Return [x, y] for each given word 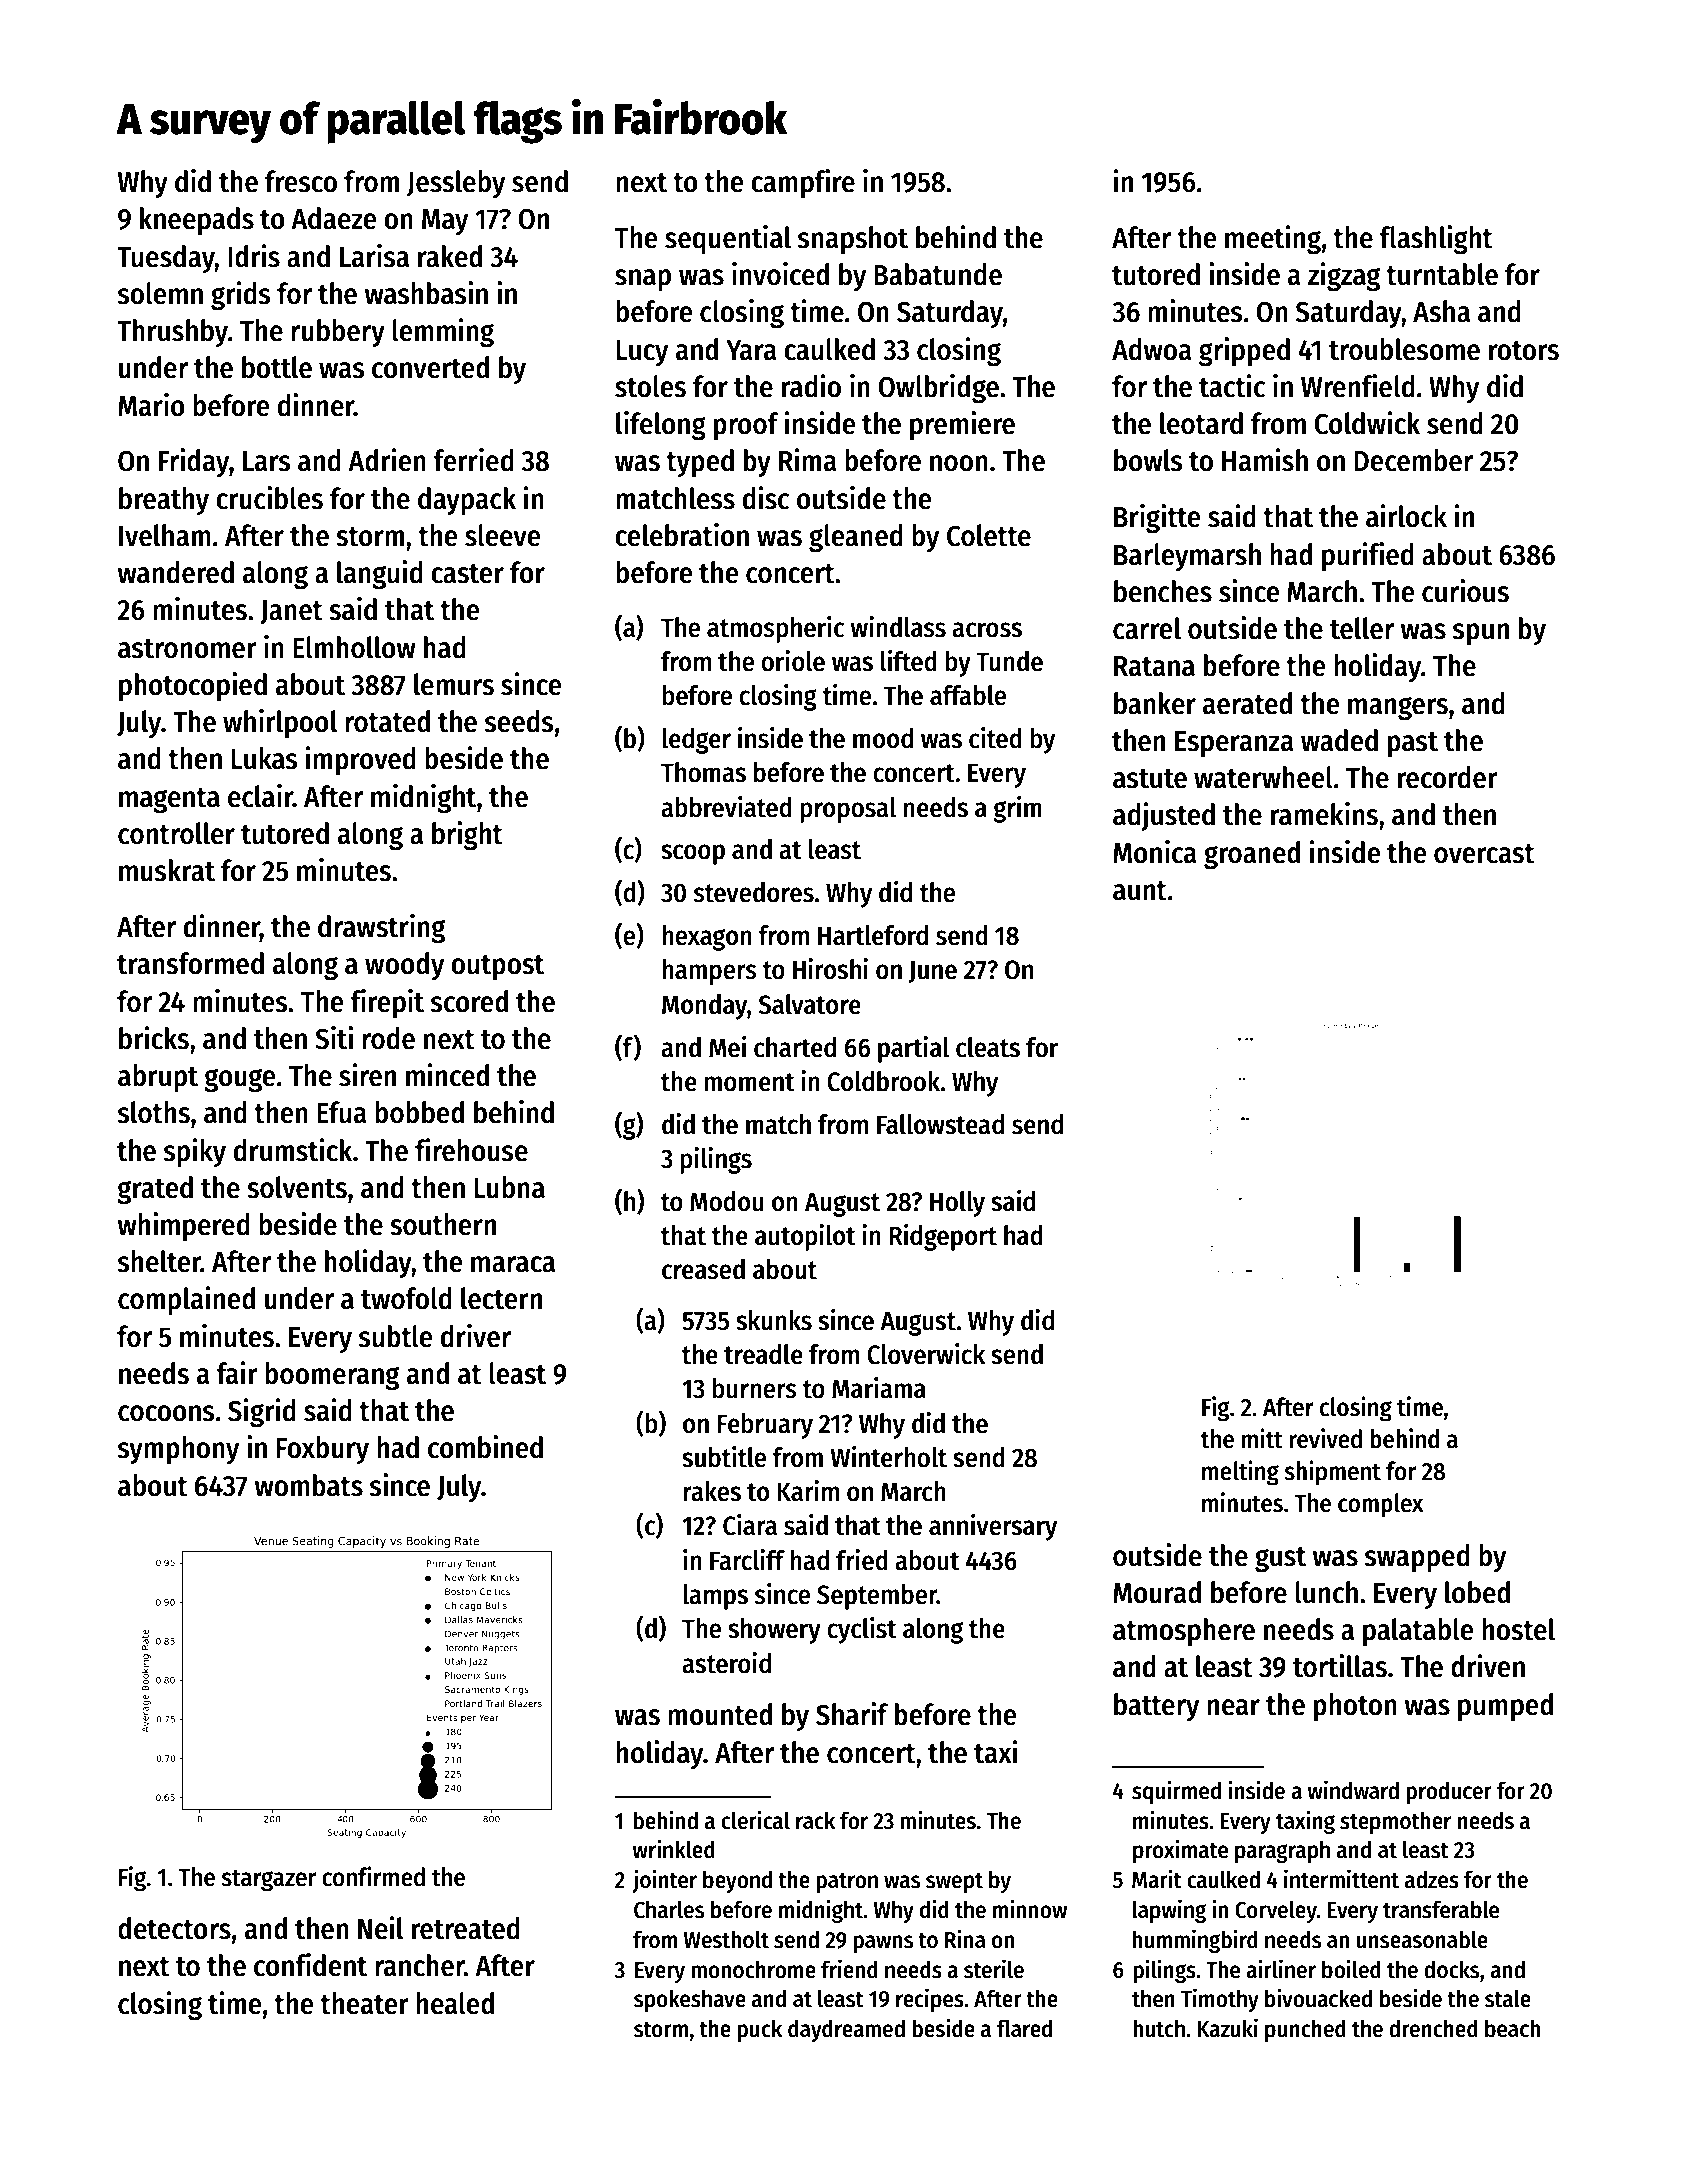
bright [467, 836]
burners [754, 1388]
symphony [178, 1450]
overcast [1484, 854]
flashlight [1436, 240]
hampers [709, 972]
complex [1381, 1505]
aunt [1140, 891]
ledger [696, 741]
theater [364, 2003]
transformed [190, 963]
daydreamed [846, 2030]
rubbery [338, 333]
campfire [803, 183]
